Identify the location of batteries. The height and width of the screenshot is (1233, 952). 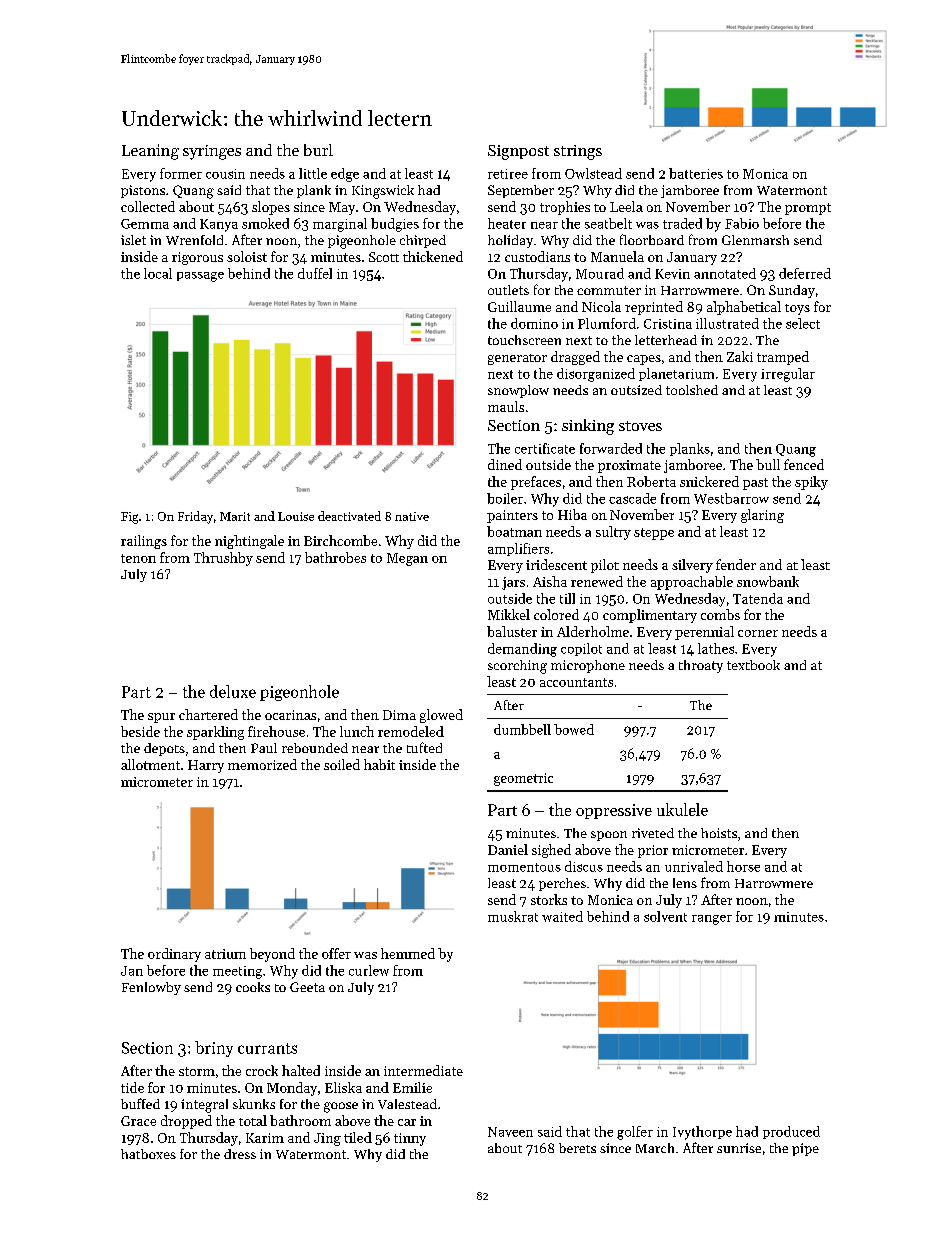
(696, 173).
